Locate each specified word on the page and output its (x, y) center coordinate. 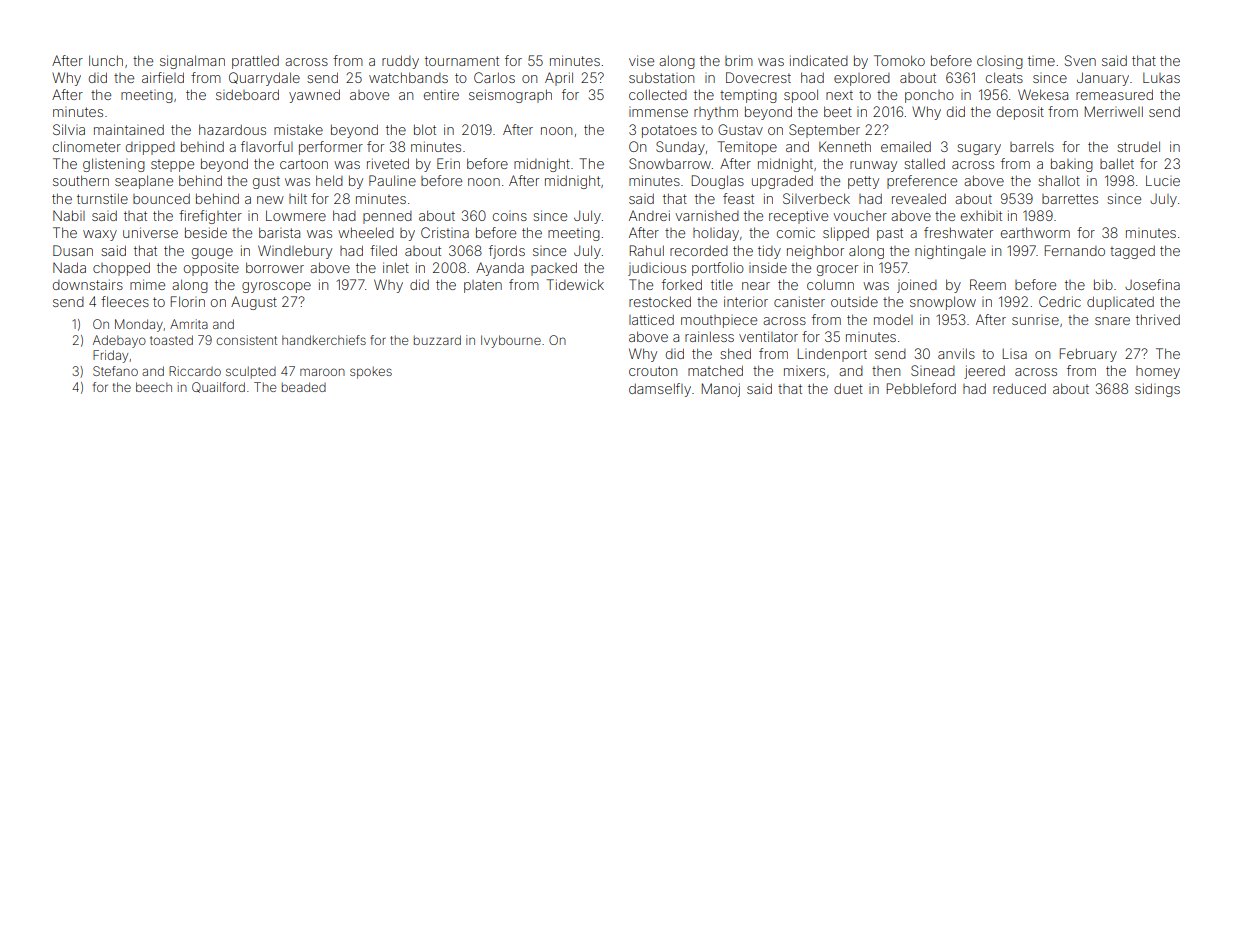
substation (661, 77)
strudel (1138, 146)
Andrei (649, 215)
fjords (507, 252)
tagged (1132, 252)
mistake (298, 129)
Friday (110, 356)
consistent (246, 340)
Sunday (680, 148)
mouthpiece (719, 321)
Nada (69, 267)
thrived (1158, 319)
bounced (161, 199)
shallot (1059, 180)
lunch (106, 60)
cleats (1004, 77)
